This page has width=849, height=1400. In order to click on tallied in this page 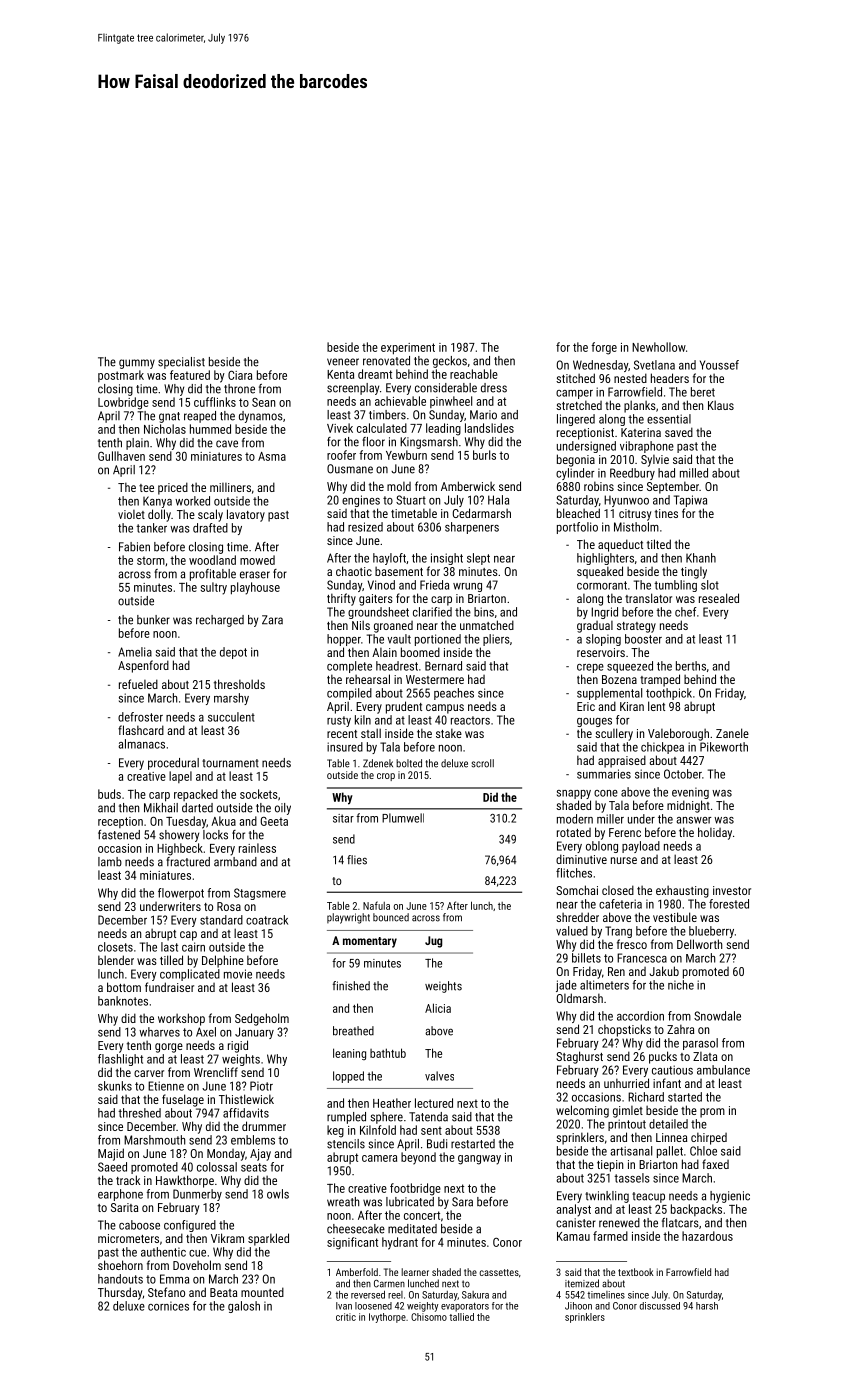, I will do `click(461, 1317)`.
